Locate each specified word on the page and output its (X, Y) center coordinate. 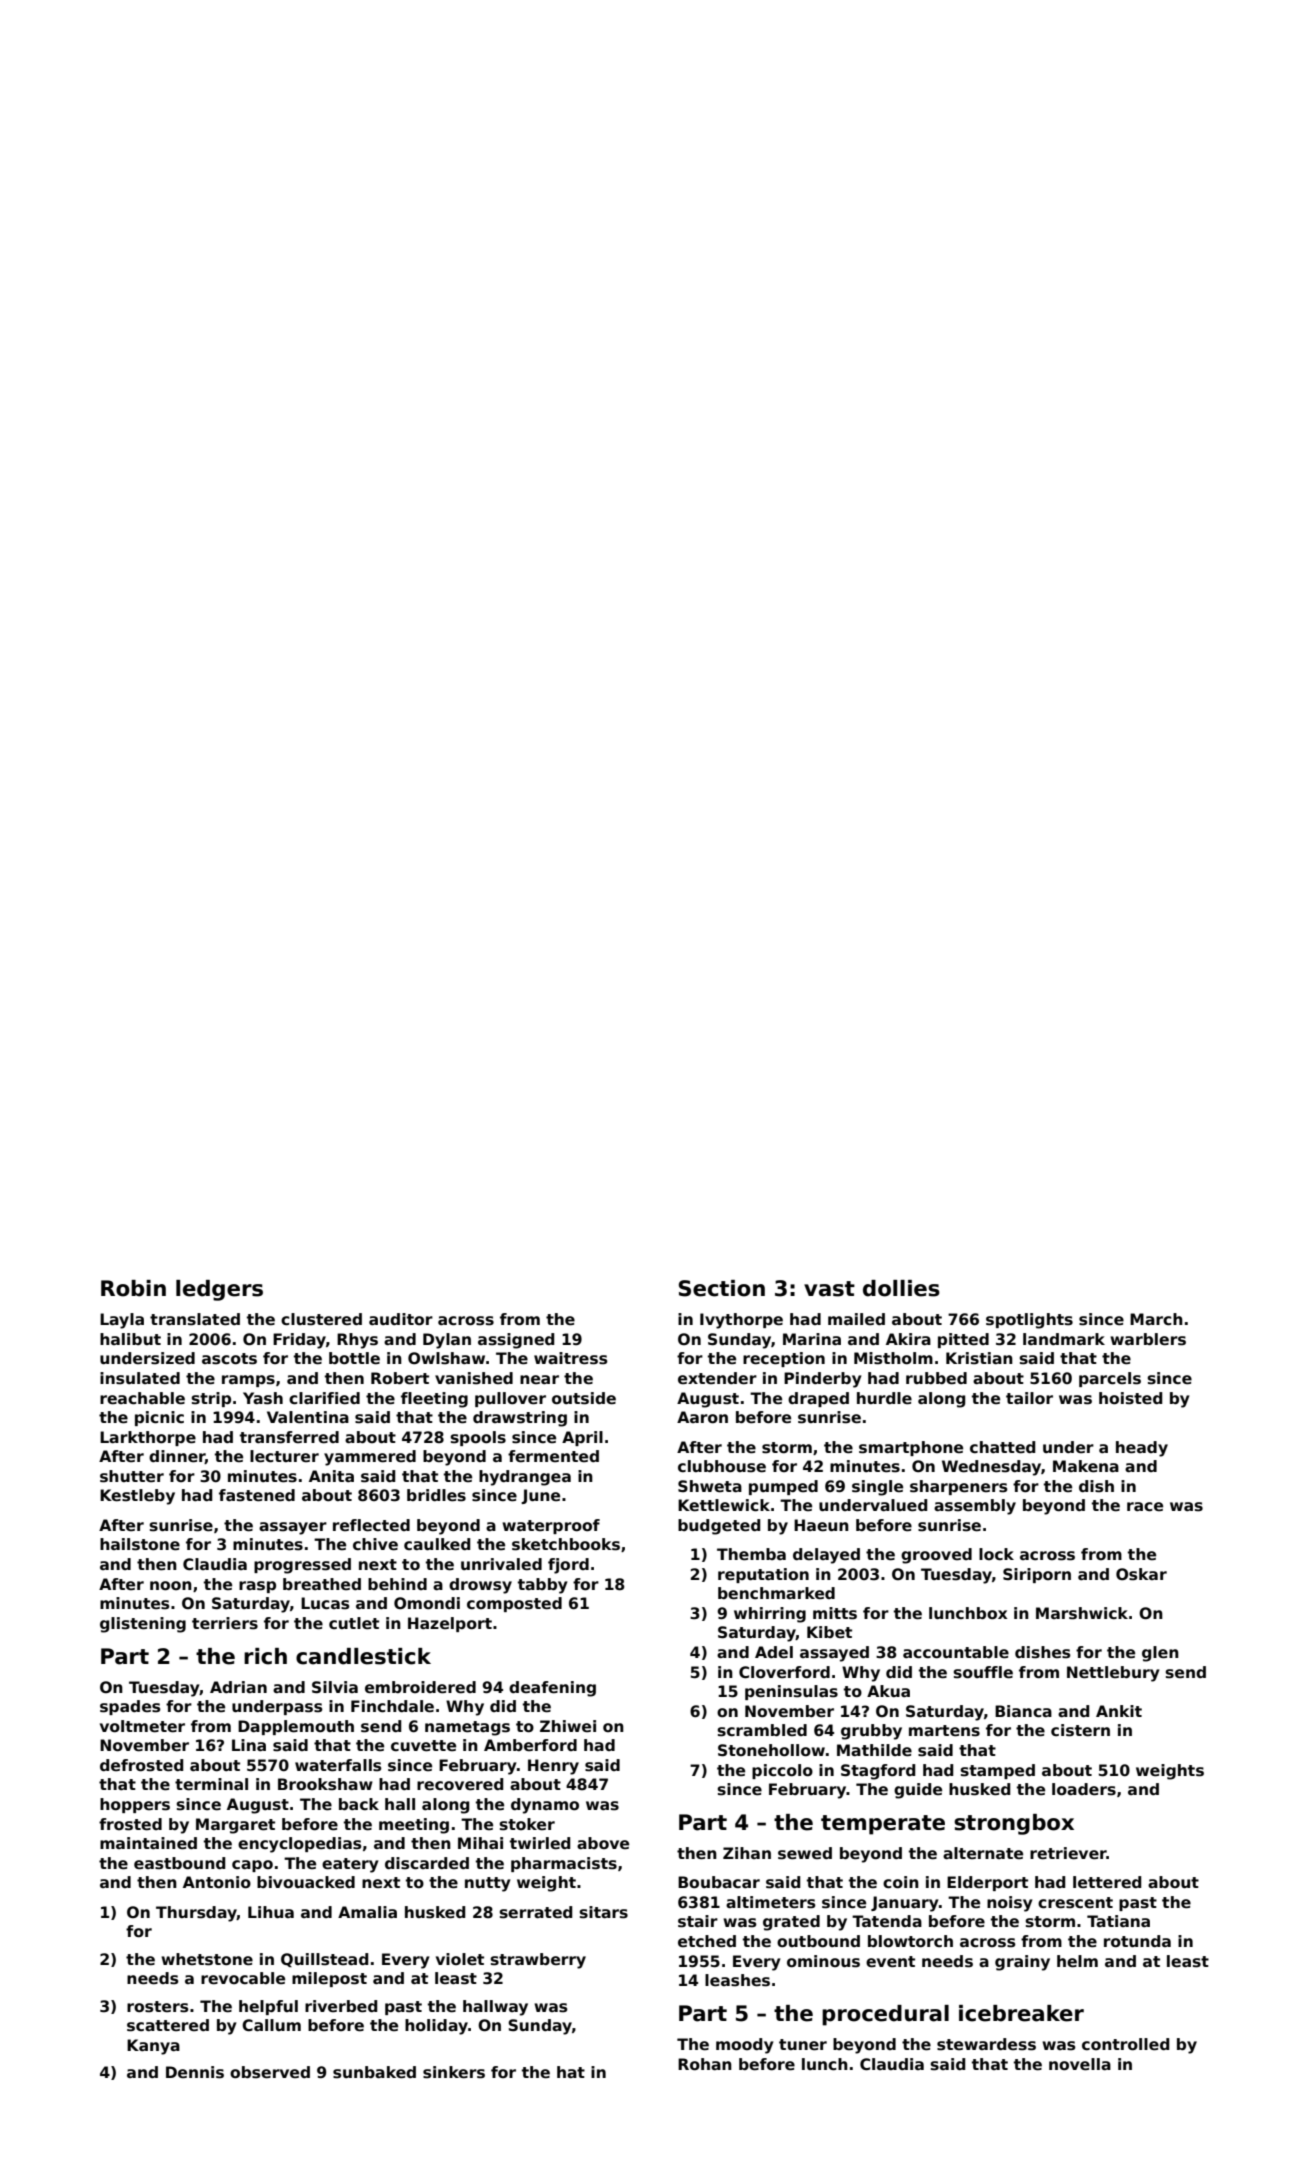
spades (130, 1707)
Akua (888, 1691)
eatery (350, 1865)
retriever (1068, 1853)
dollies (901, 1288)
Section (722, 1288)
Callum (271, 2025)
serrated (536, 1912)
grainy (1022, 1963)
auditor (401, 1319)
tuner (803, 2045)
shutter (132, 1476)
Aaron (702, 1417)
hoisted (1130, 1398)
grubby (871, 1732)
